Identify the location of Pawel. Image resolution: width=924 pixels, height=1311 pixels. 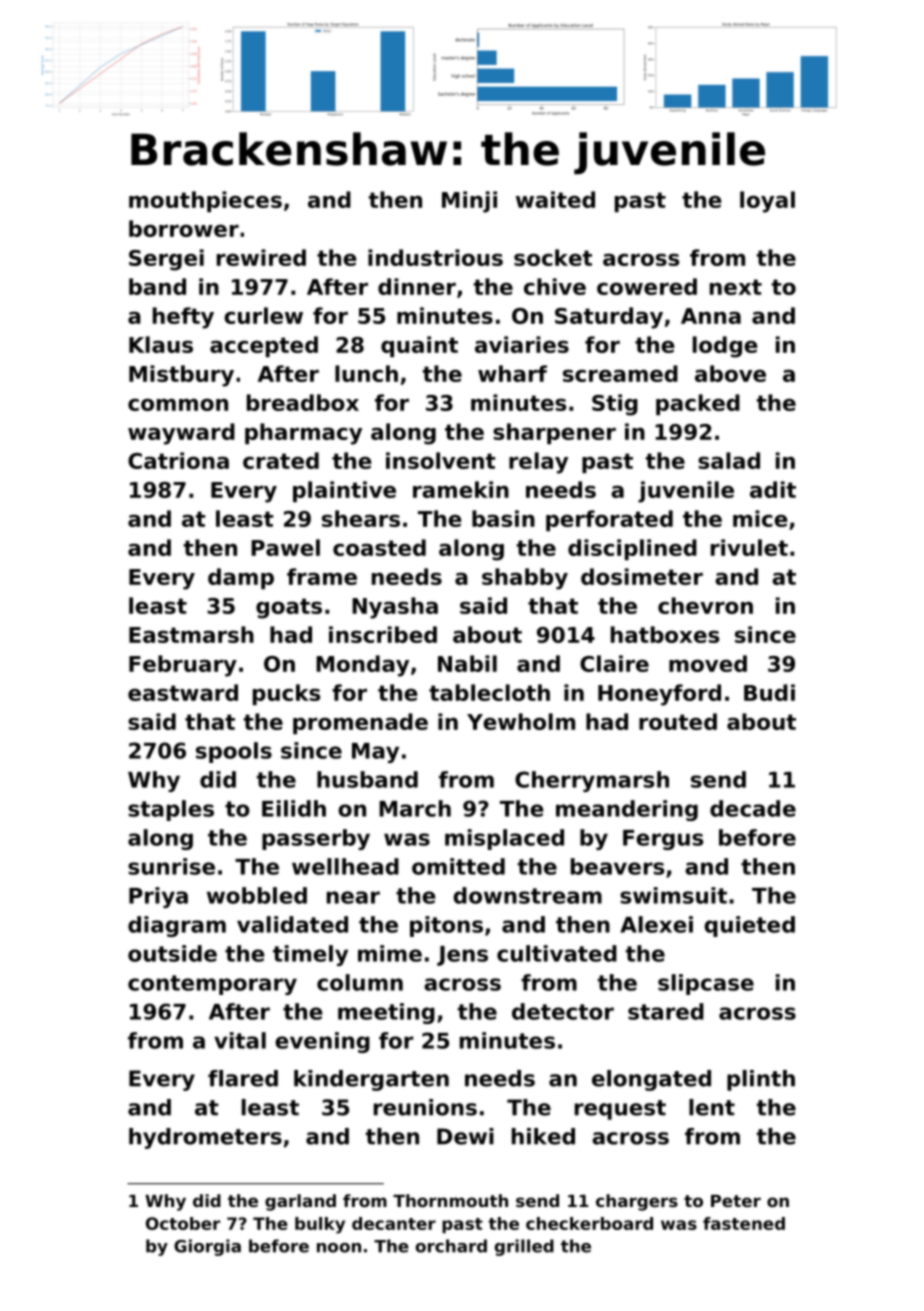
(285, 547).
